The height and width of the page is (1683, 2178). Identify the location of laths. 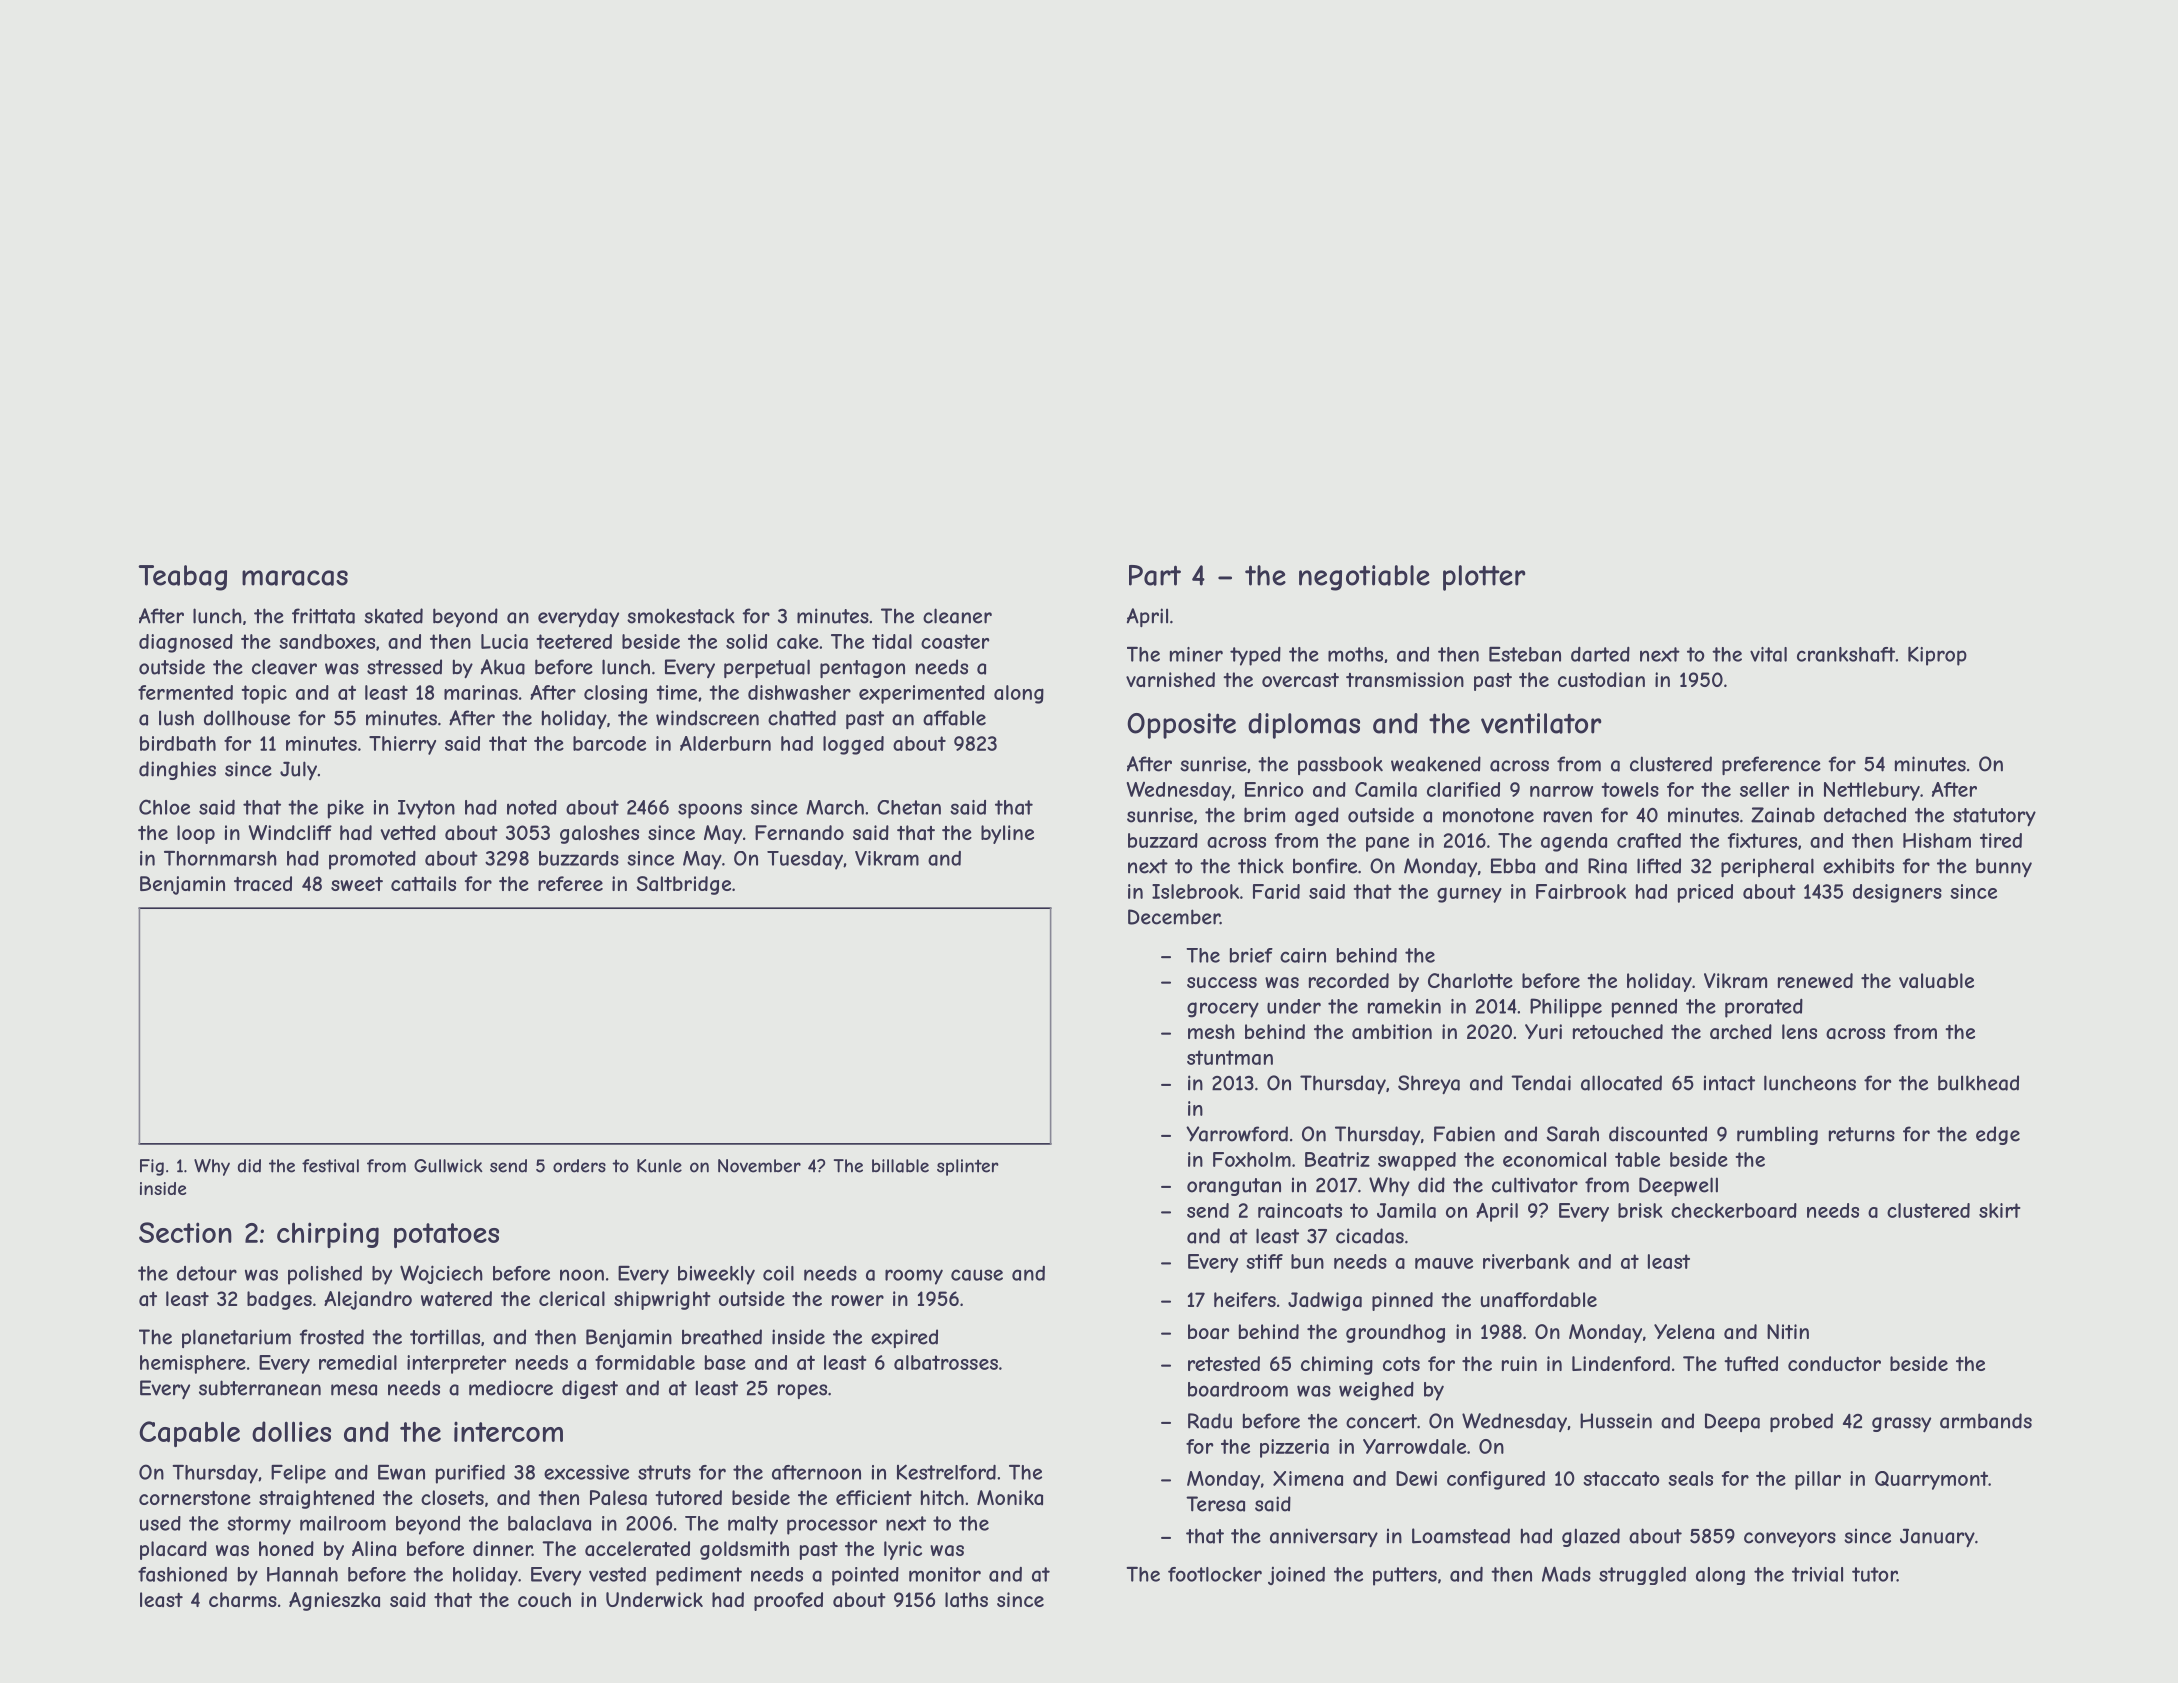
(966, 1599).
